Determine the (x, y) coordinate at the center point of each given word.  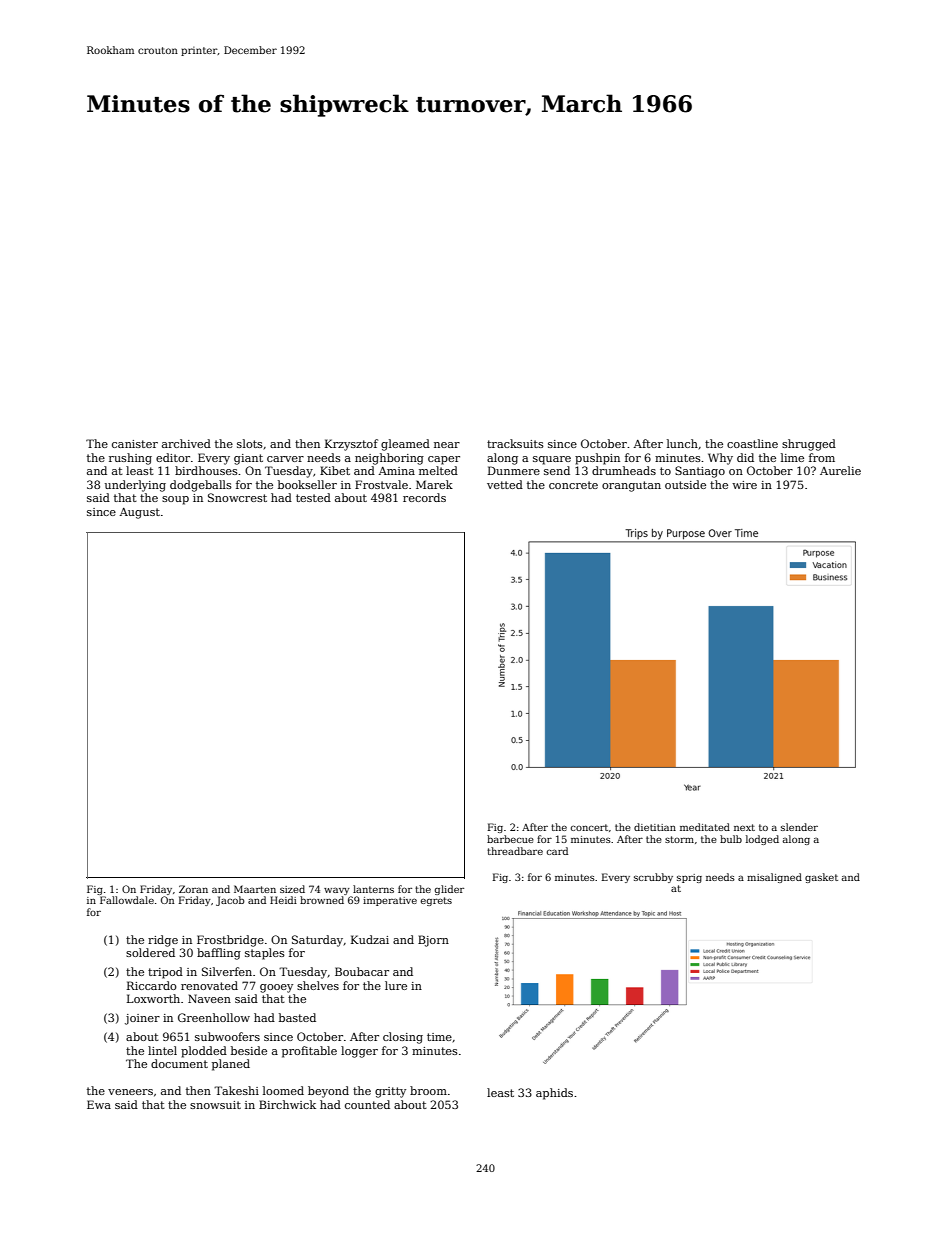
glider (449, 890)
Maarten (255, 889)
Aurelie (840, 470)
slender (799, 827)
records (424, 497)
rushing (130, 459)
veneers (130, 1092)
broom (428, 1090)
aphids (554, 1094)
